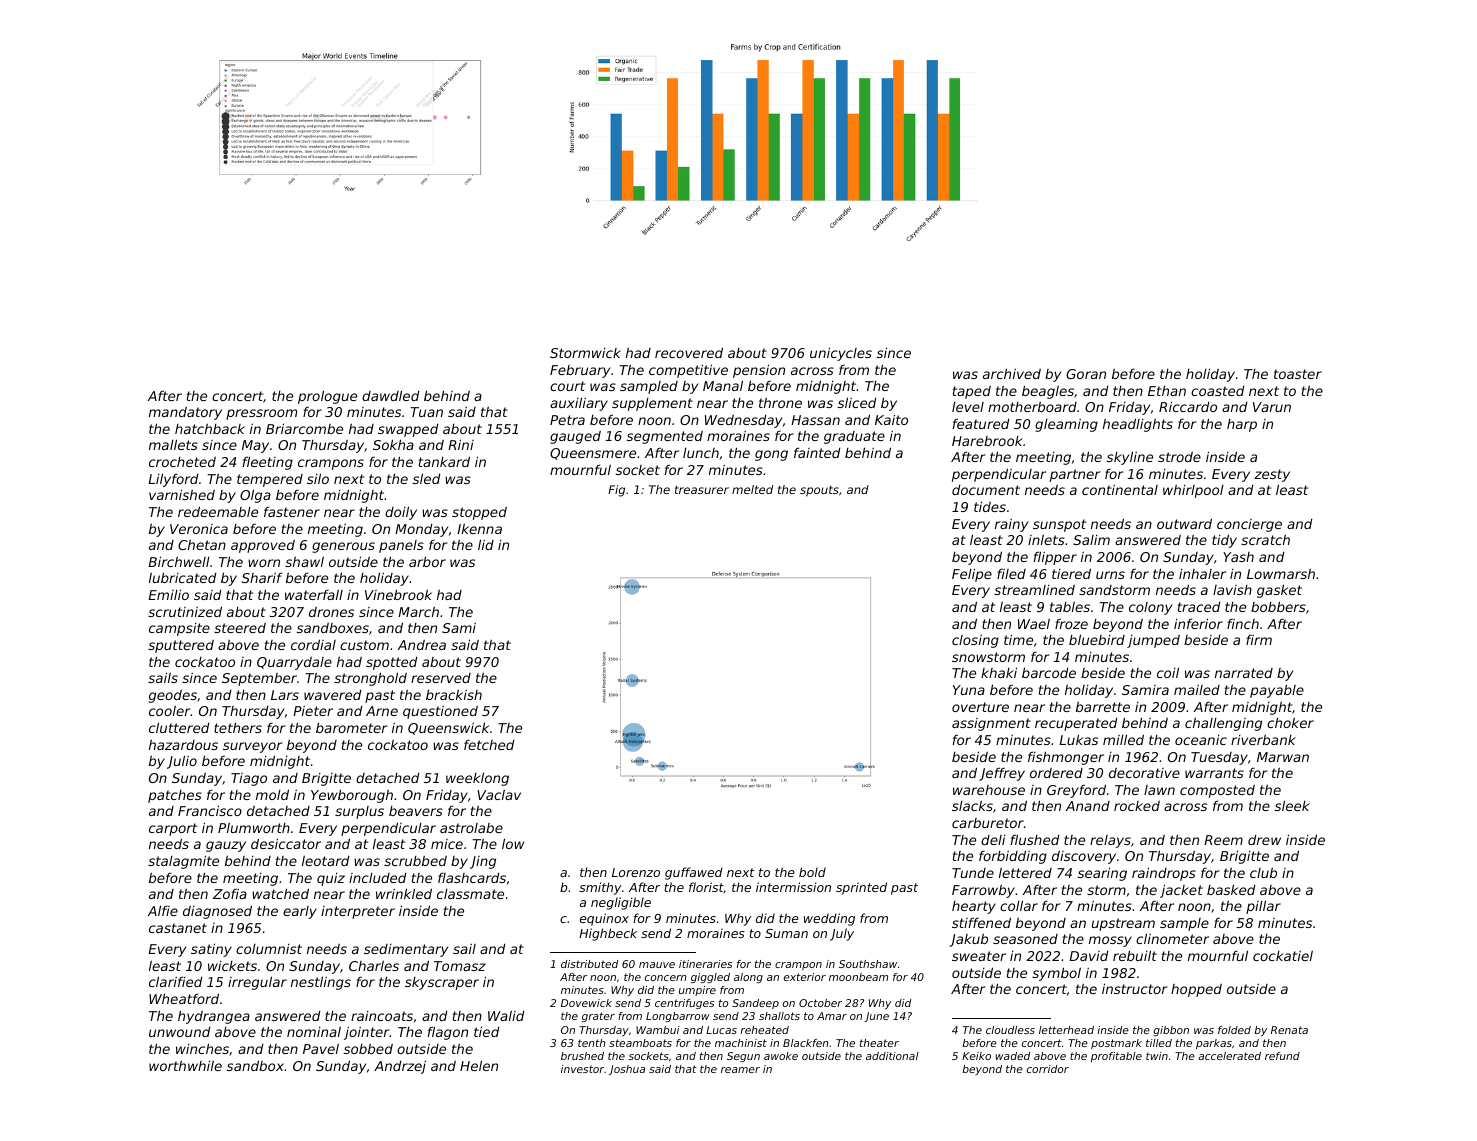 The image size is (1477, 1141). I want to click on prologue, so click(327, 397).
